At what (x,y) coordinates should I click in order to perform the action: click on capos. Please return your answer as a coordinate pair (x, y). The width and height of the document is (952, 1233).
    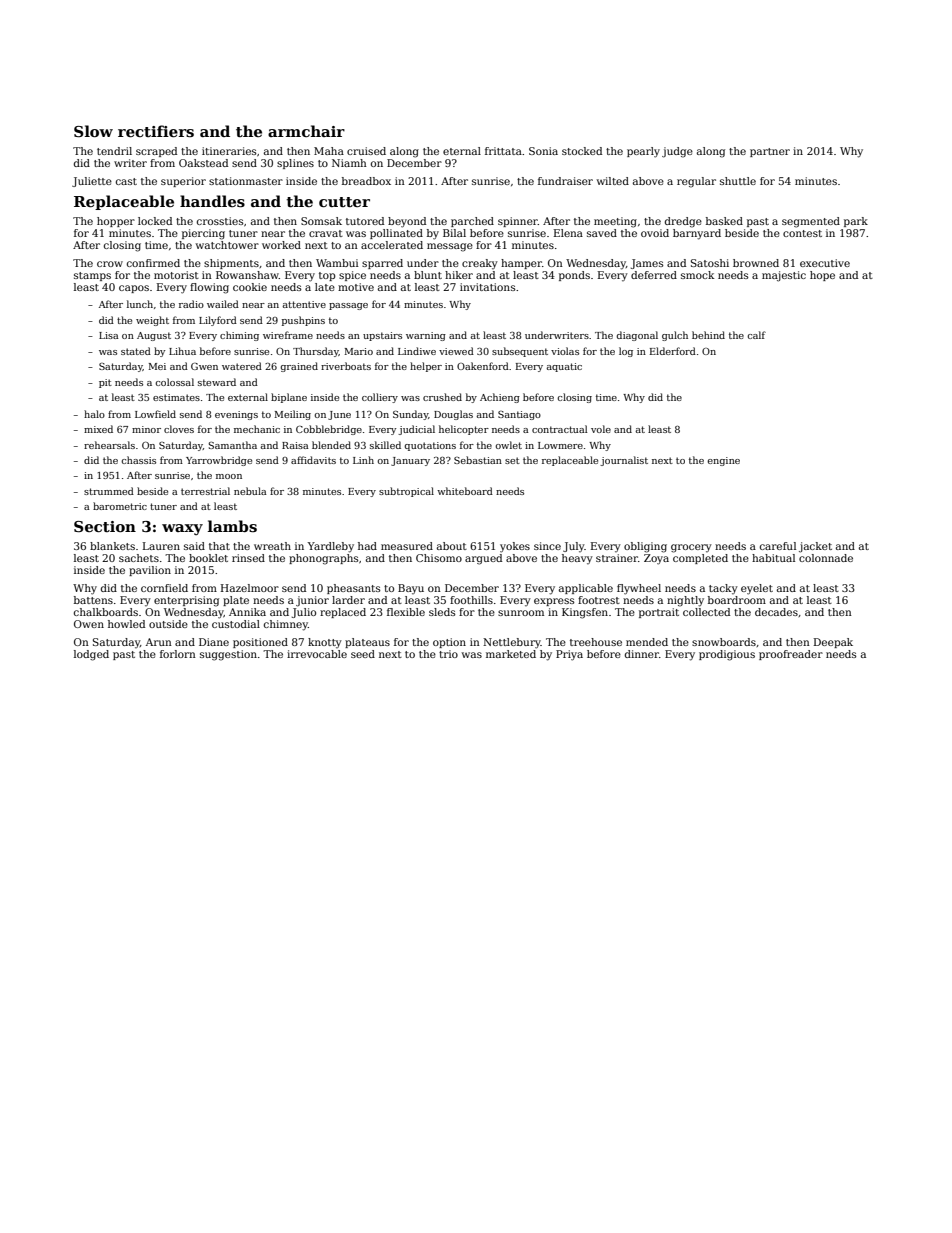
    Looking at the image, I should click on (134, 289).
